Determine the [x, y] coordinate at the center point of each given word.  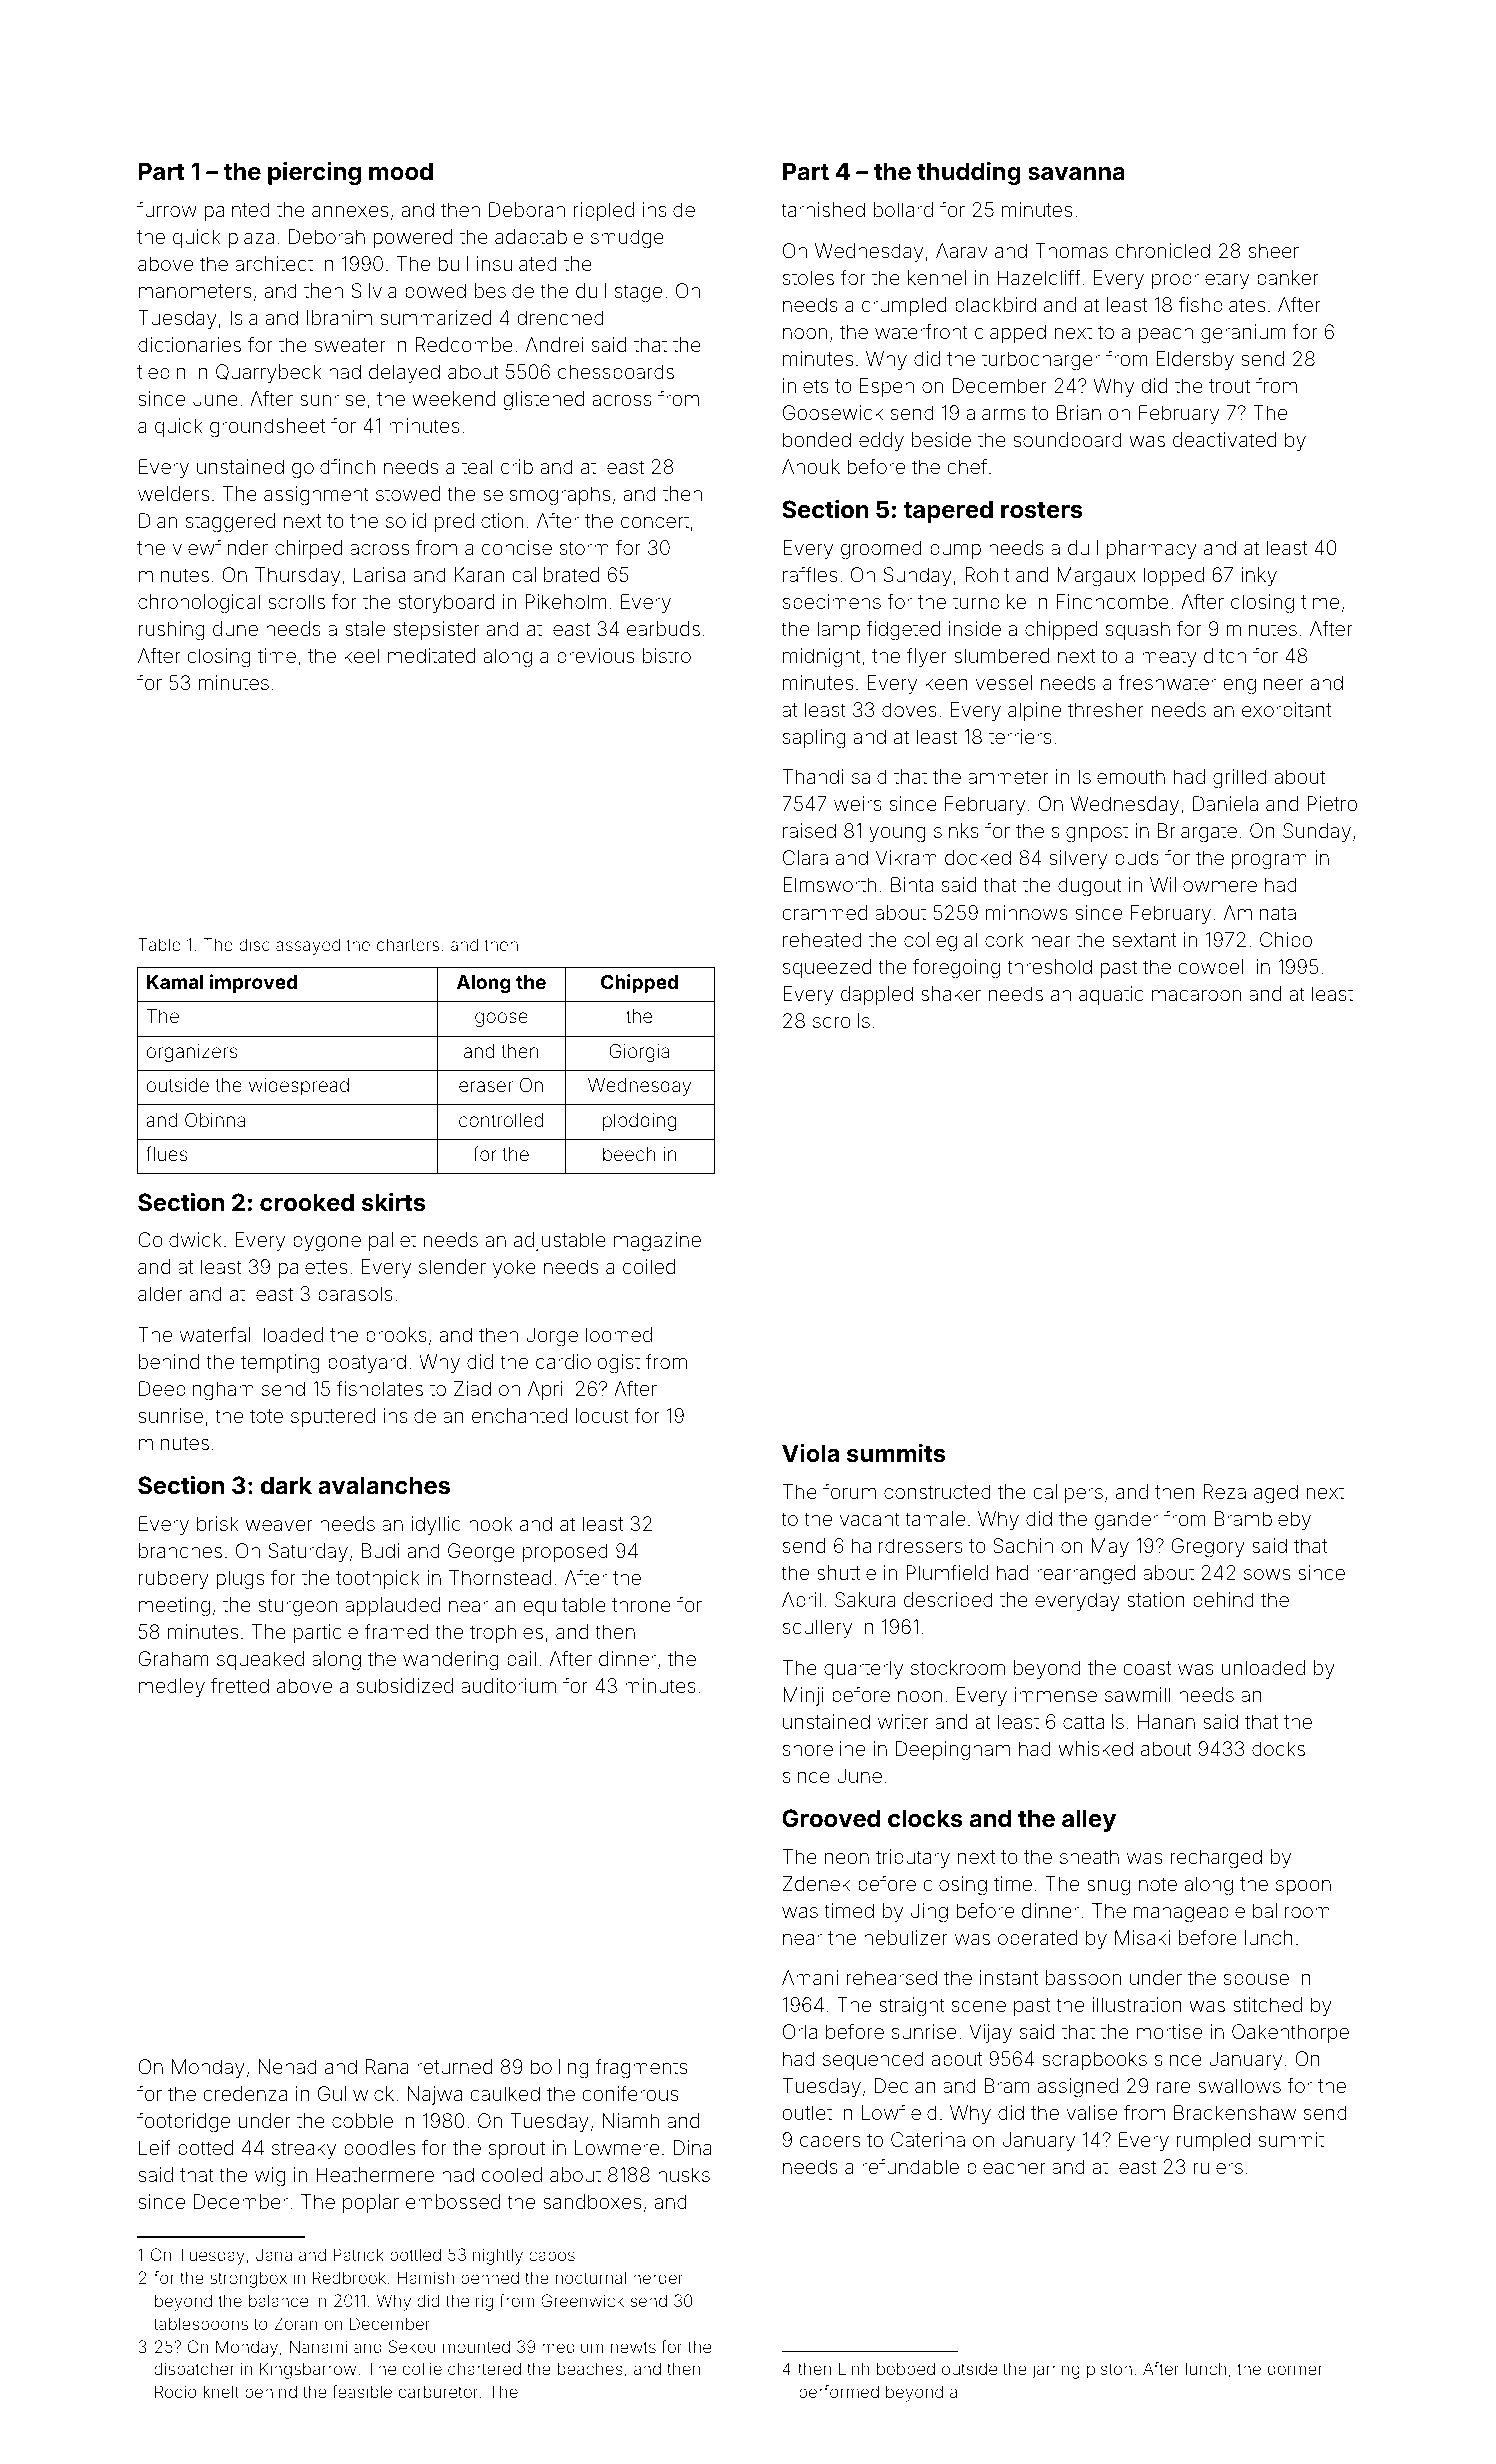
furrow [167, 209]
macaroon [1196, 995]
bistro [667, 655]
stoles [808, 277]
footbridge [183, 2122]
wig [270, 2177]
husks [684, 2174]
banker [1288, 277]
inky [1259, 576]
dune [235, 628]
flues [166, 1153]
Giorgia [639, 1053]
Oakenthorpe [1290, 2033]
